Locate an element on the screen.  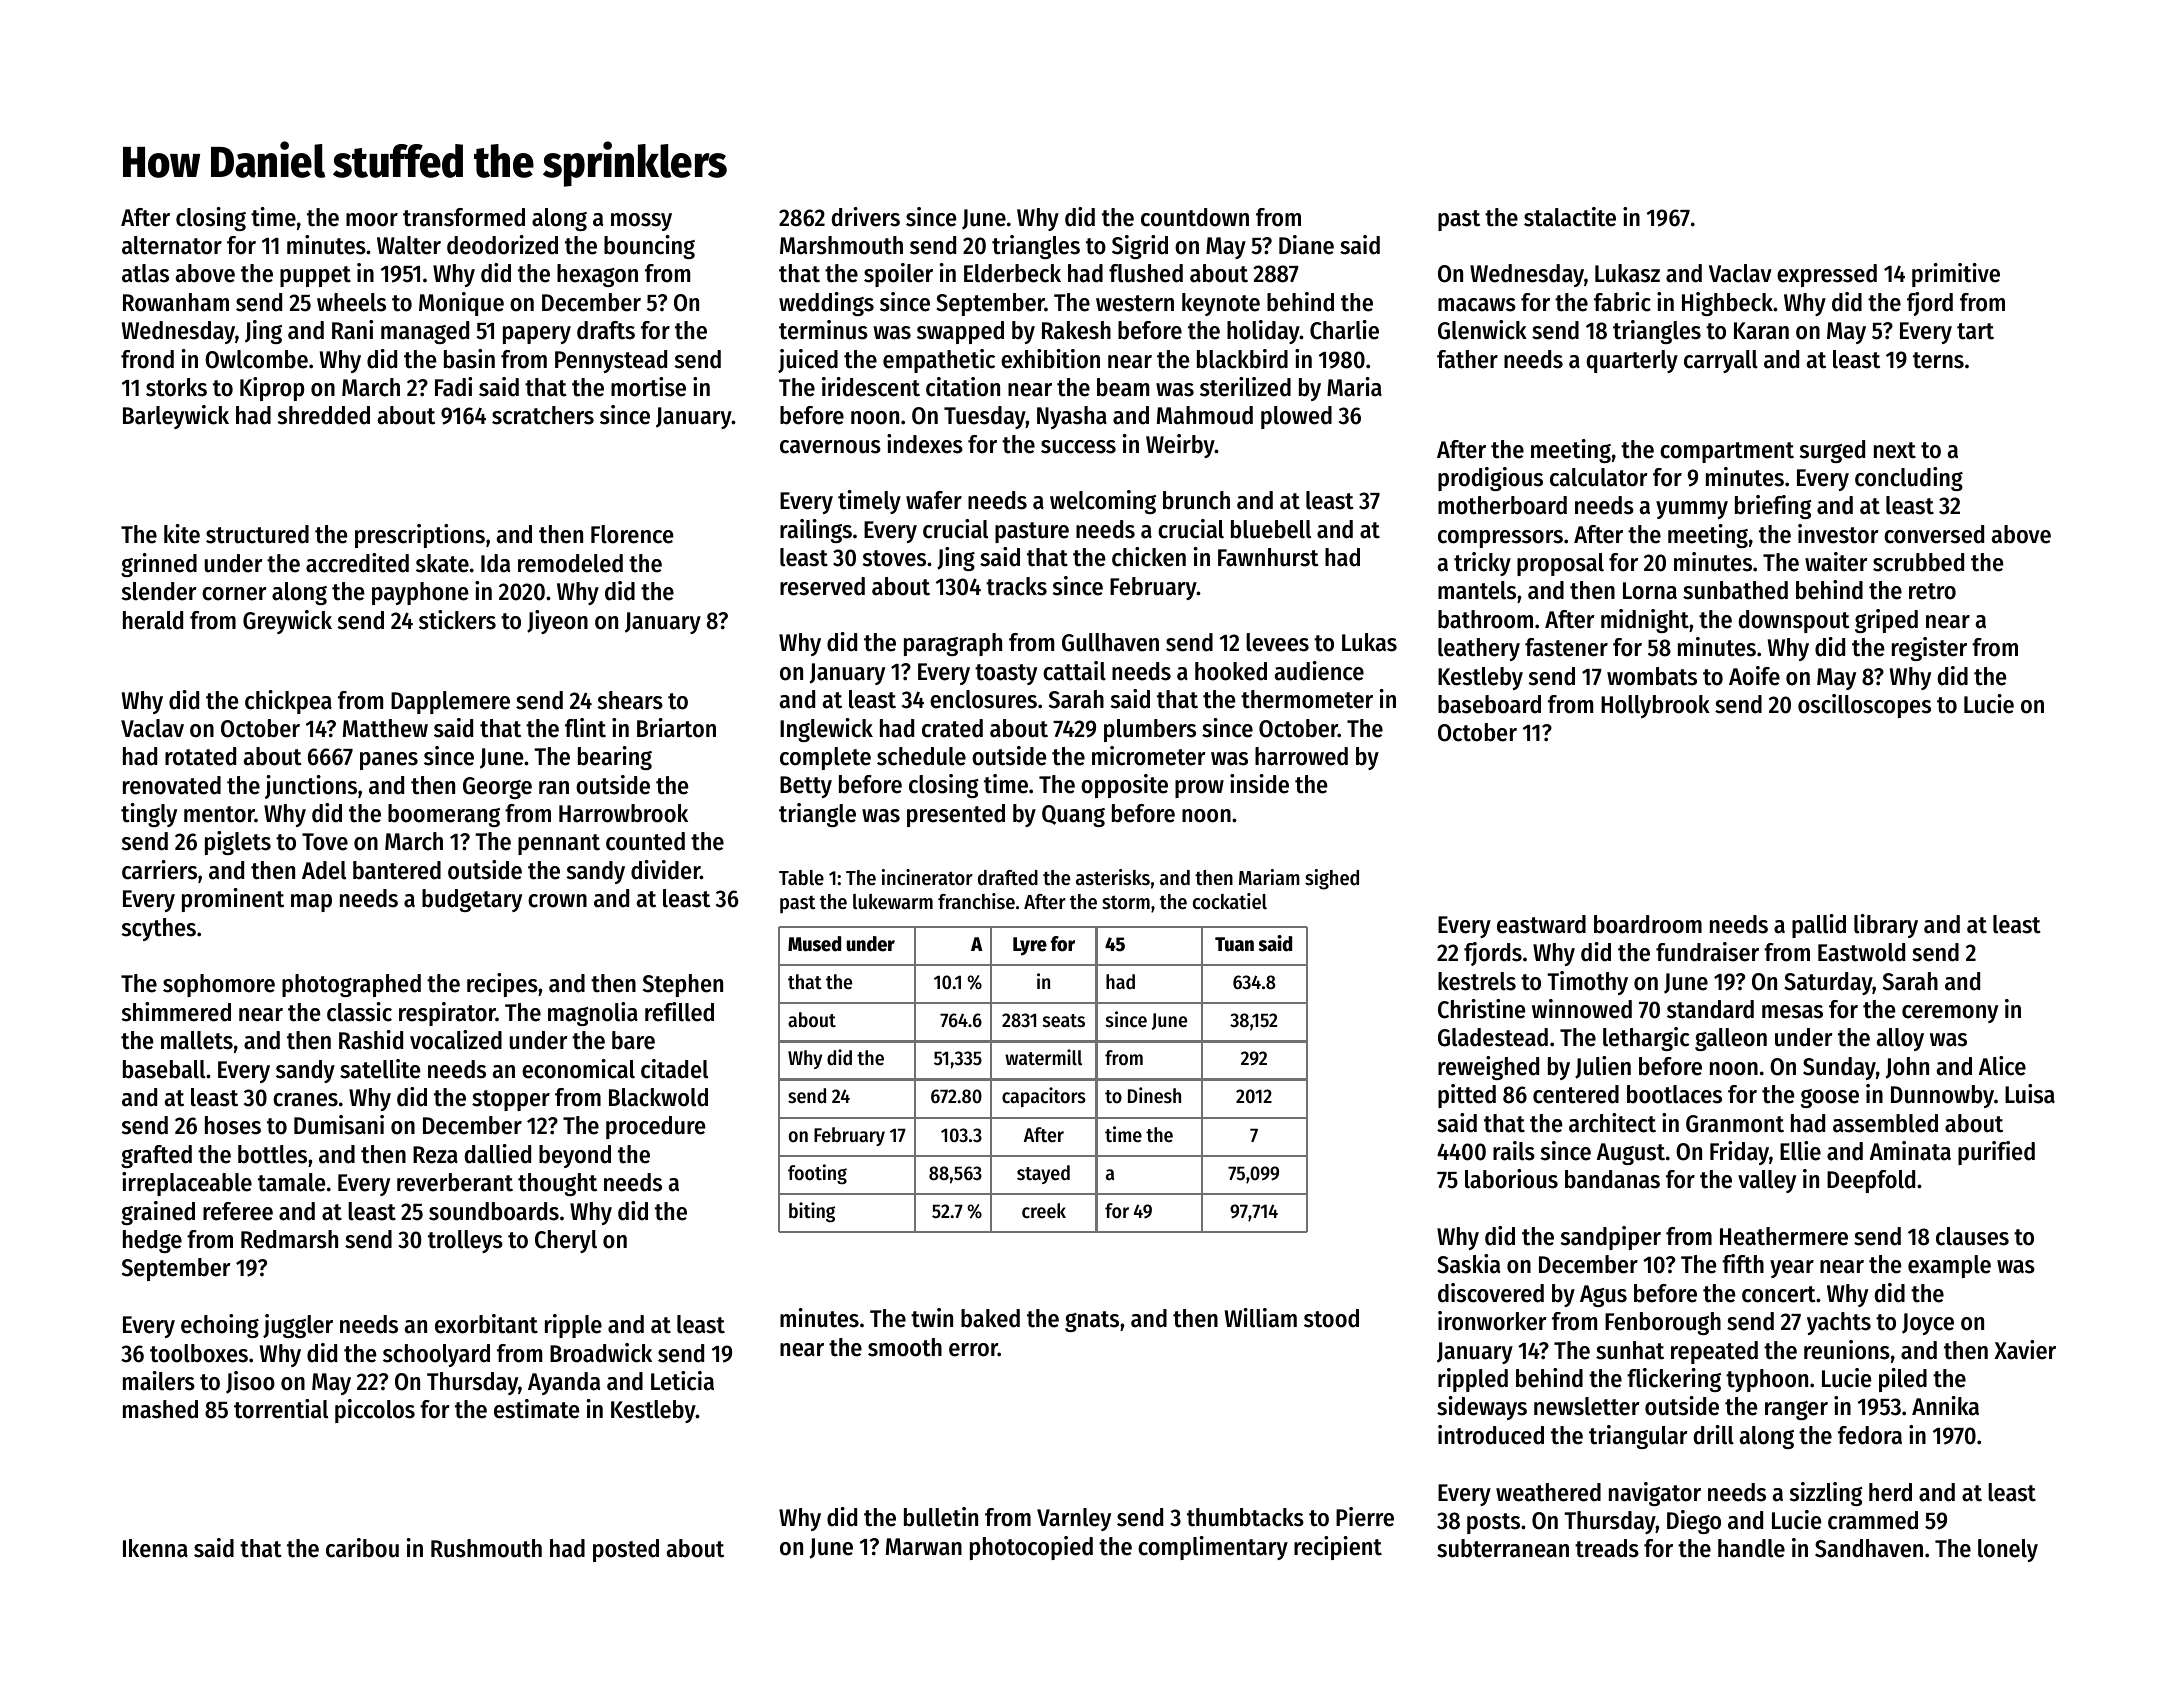
primitive is located at coordinates (1956, 275).
